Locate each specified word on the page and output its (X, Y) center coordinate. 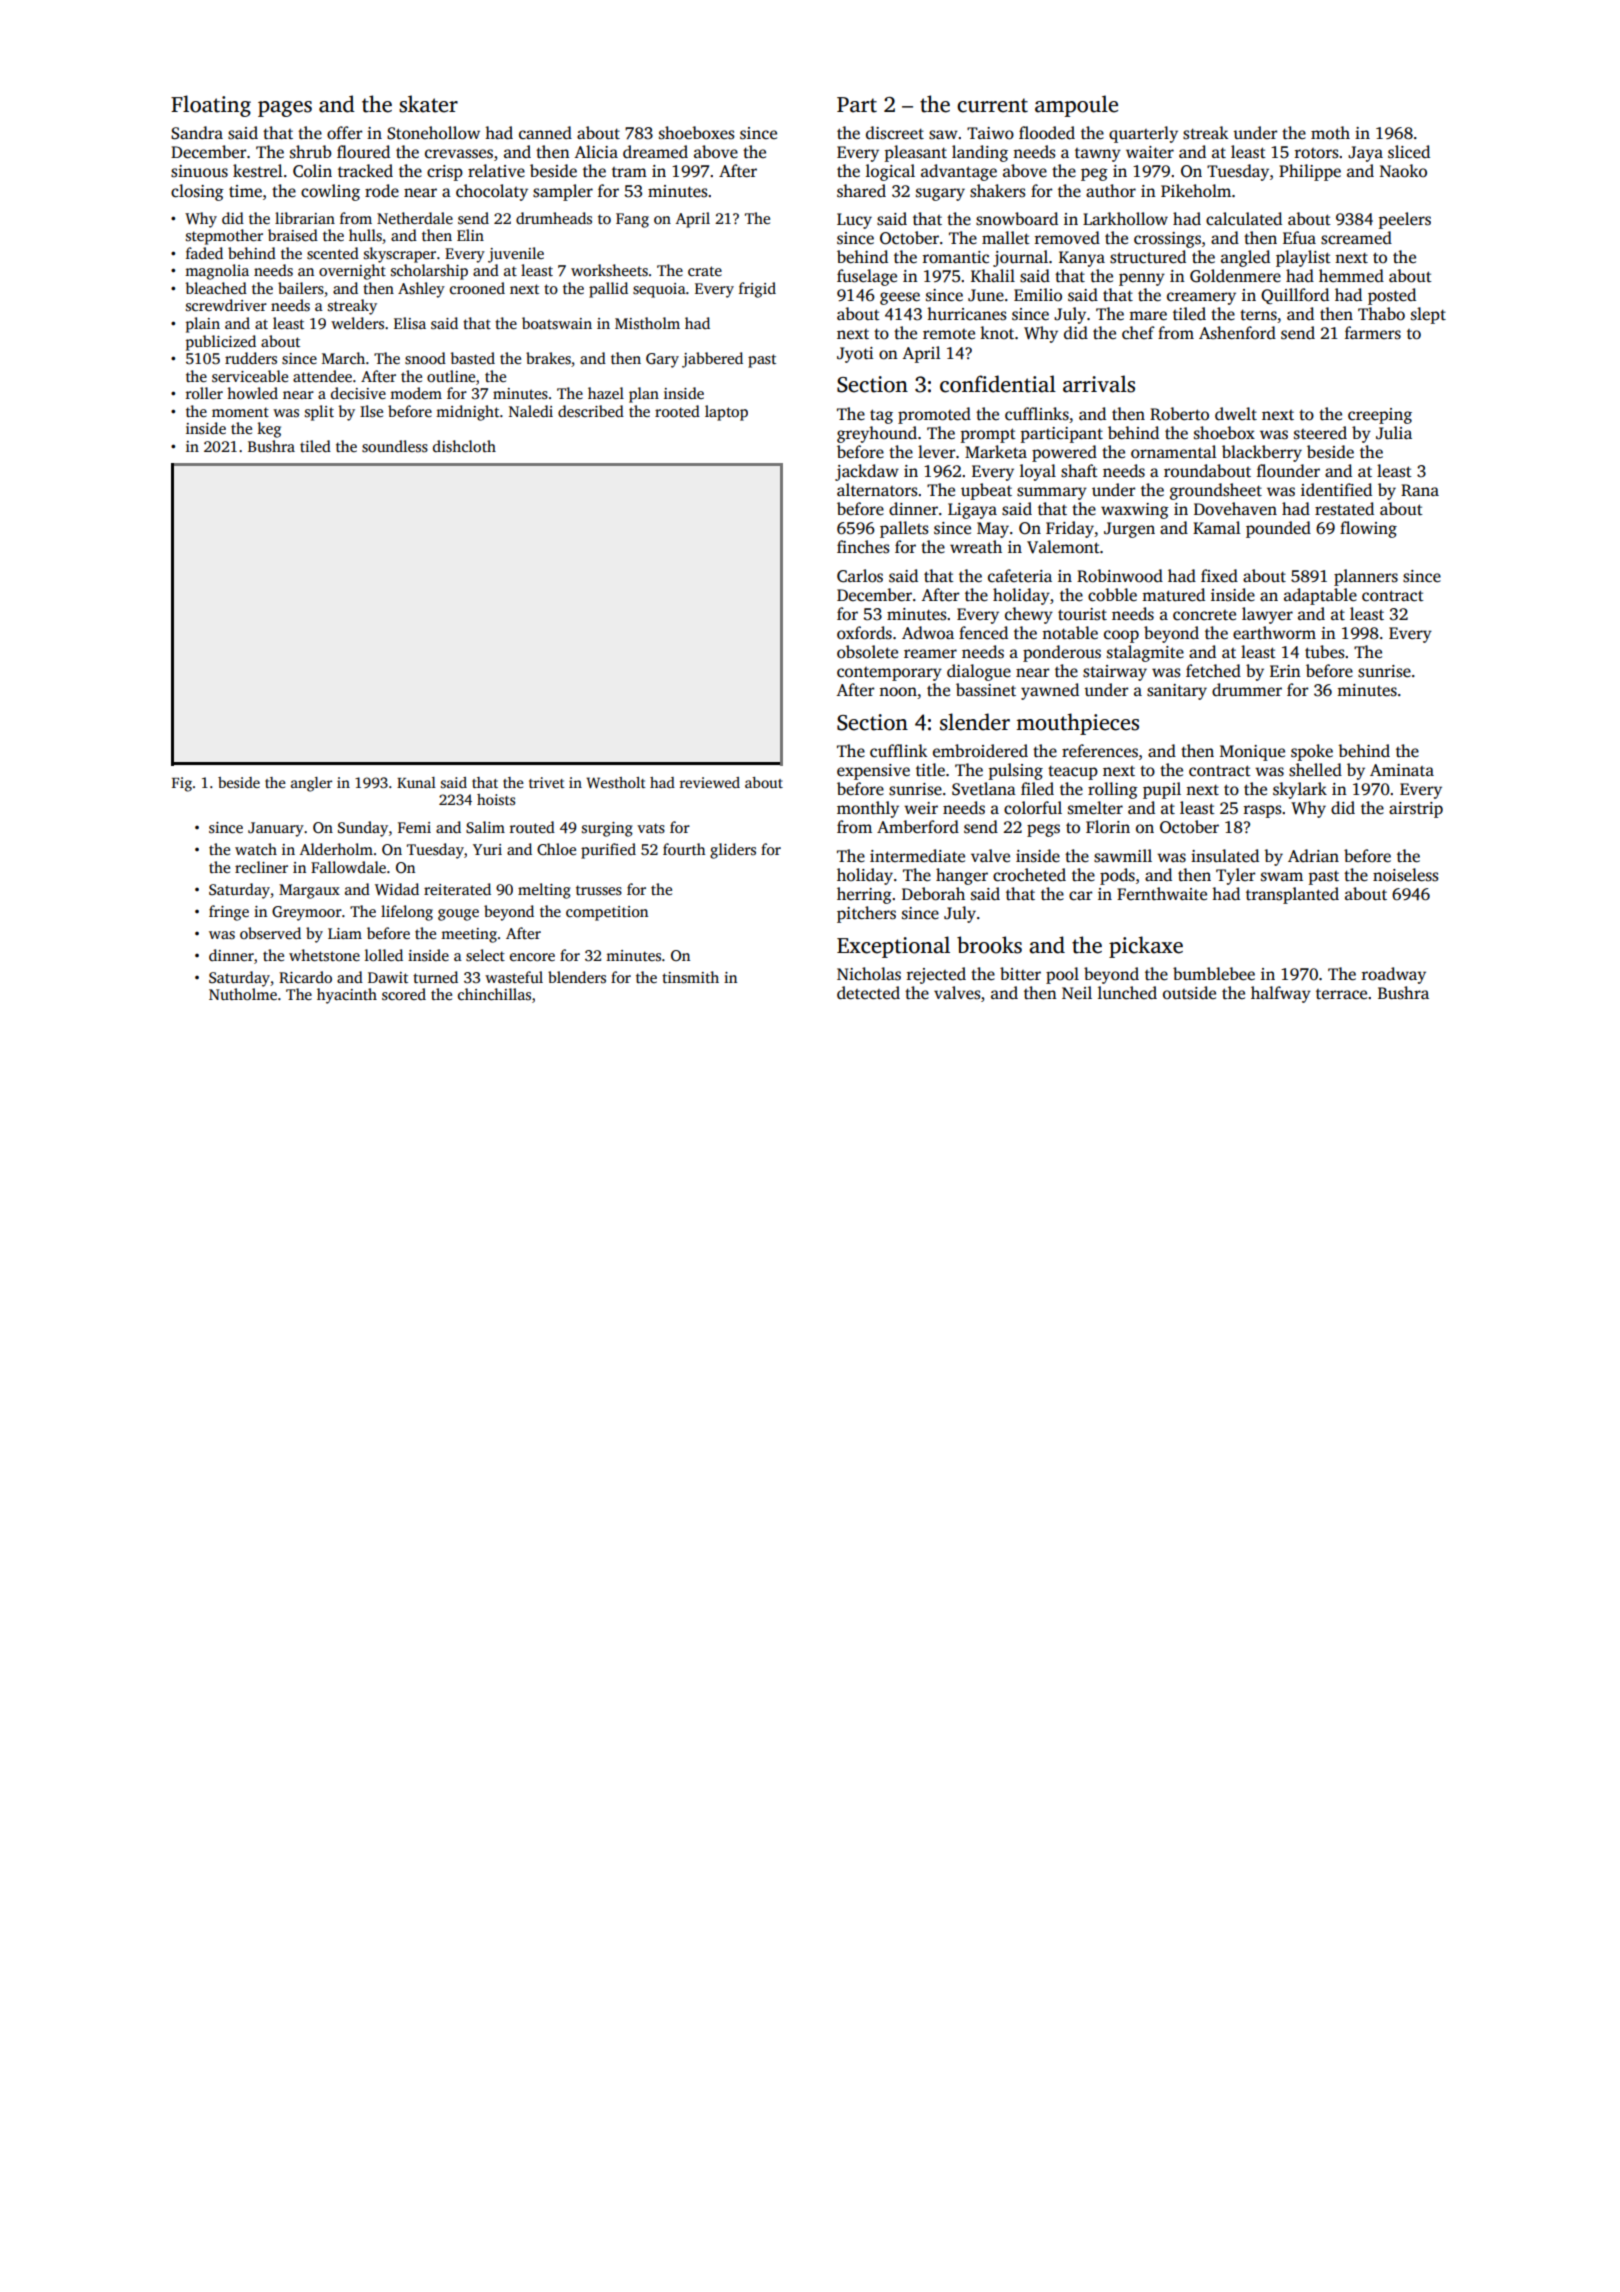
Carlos (860, 576)
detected (868, 993)
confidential (998, 384)
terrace (1341, 994)
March (343, 358)
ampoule (1076, 106)
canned (545, 133)
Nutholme (243, 994)
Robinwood (1120, 576)
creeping (1380, 416)
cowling (330, 192)
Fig (182, 784)
